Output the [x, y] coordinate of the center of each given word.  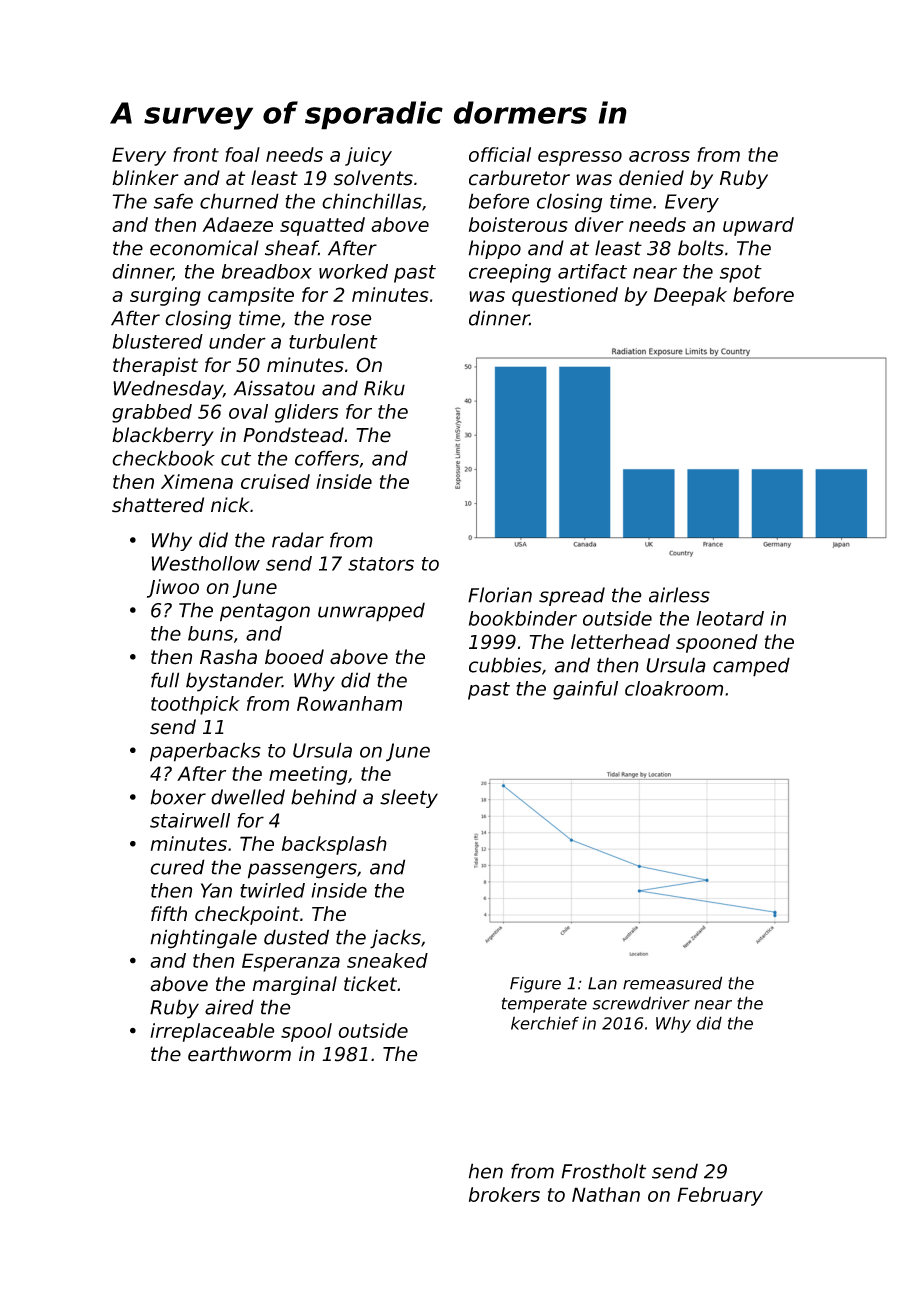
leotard [730, 618]
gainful [585, 690]
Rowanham [349, 703]
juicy [368, 156]
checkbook [163, 458]
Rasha [228, 657]
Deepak [690, 296]
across [659, 156]
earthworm [239, 1054]
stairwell [190, 820]
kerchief [545, 1023]
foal [242, 154]
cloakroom [674, 688]
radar [298, 540]
